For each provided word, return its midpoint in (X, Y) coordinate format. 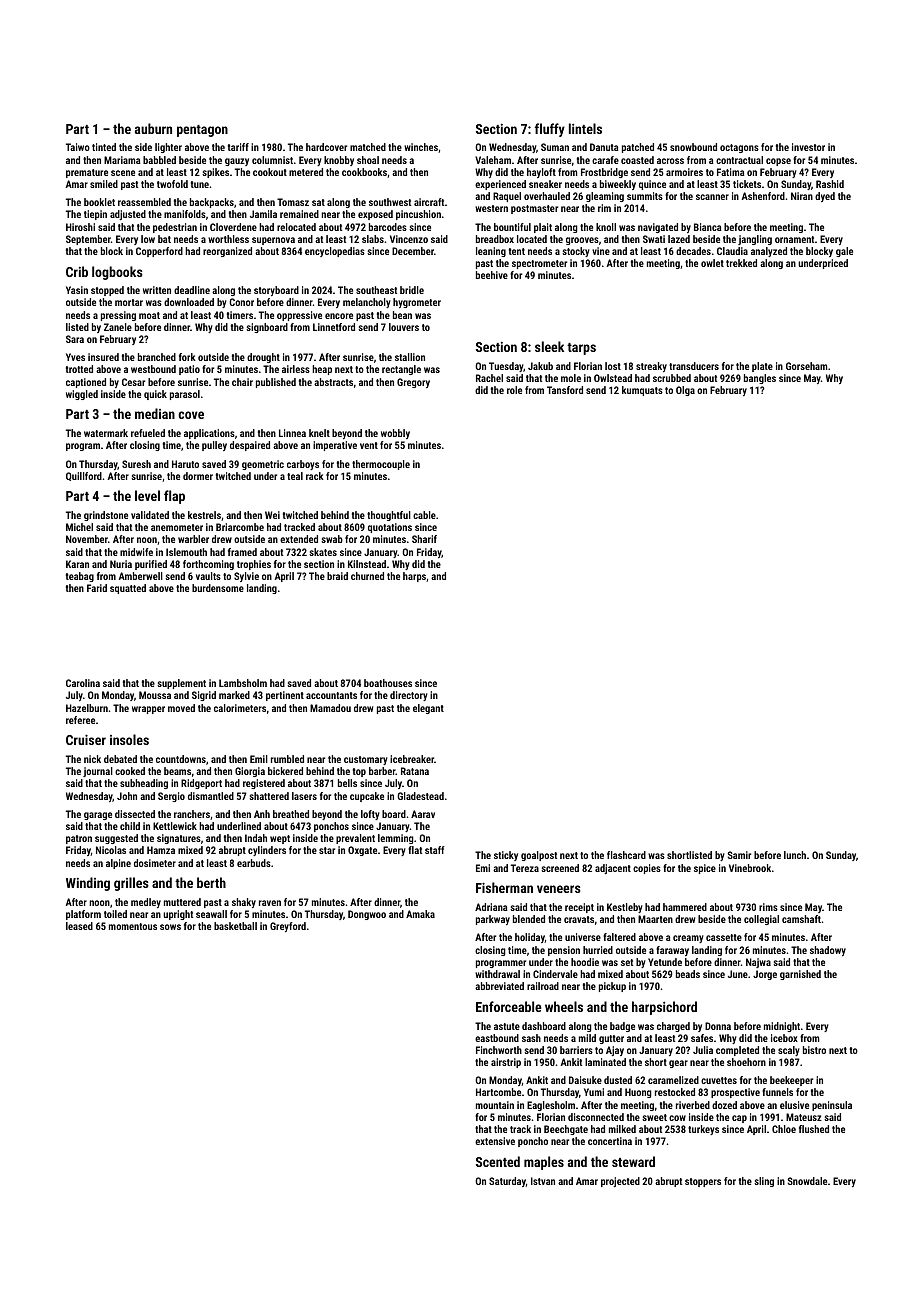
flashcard (626, 855)
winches (421, 147)
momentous (133, 926)
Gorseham (806, 366)
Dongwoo (367, 915)
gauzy (237, 162)
